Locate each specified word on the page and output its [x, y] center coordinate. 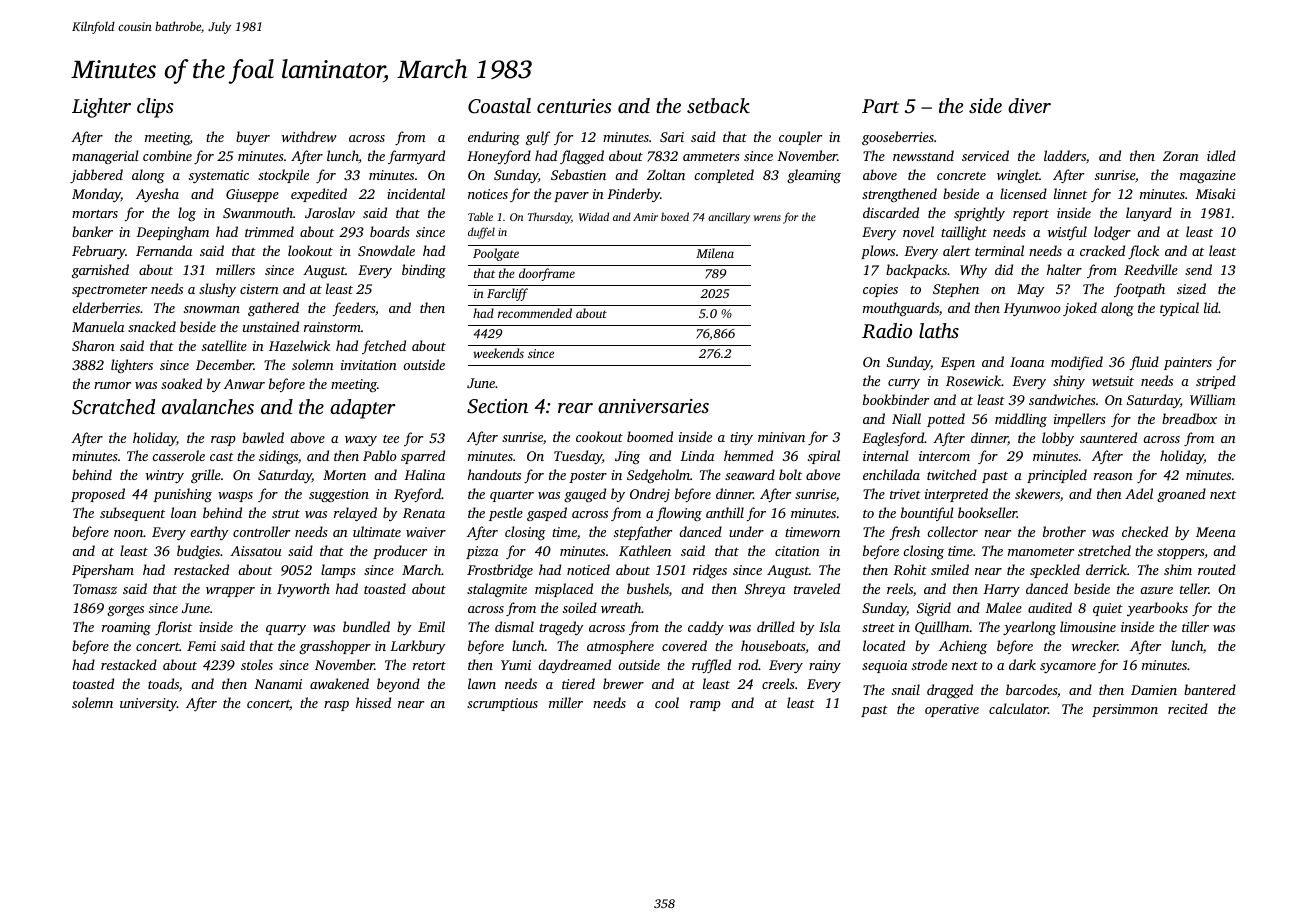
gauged [585, 495]
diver [1029, 105]
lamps [338, 571]
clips [155, 108]
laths [939, 330]
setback [718, 105]
